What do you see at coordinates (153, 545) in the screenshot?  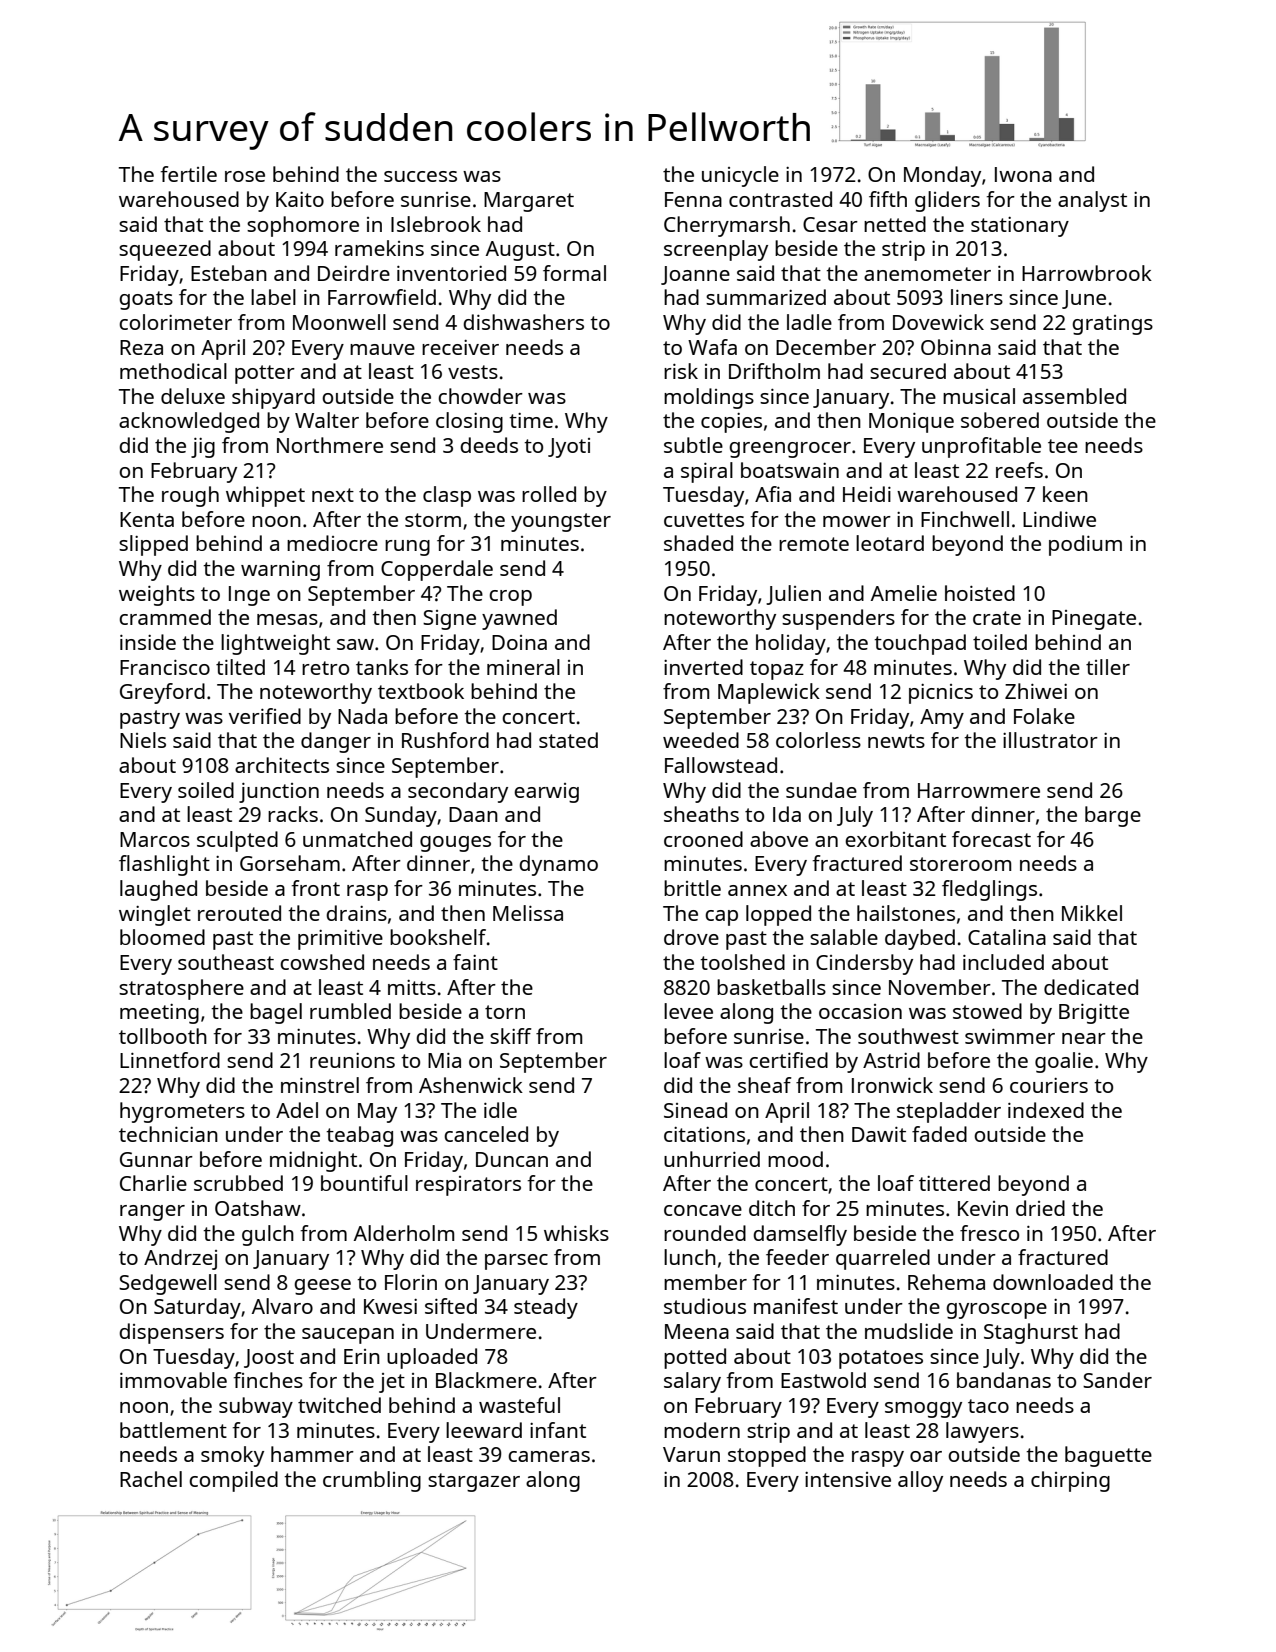 I see `slipped` at bounding box center [153, 545].
